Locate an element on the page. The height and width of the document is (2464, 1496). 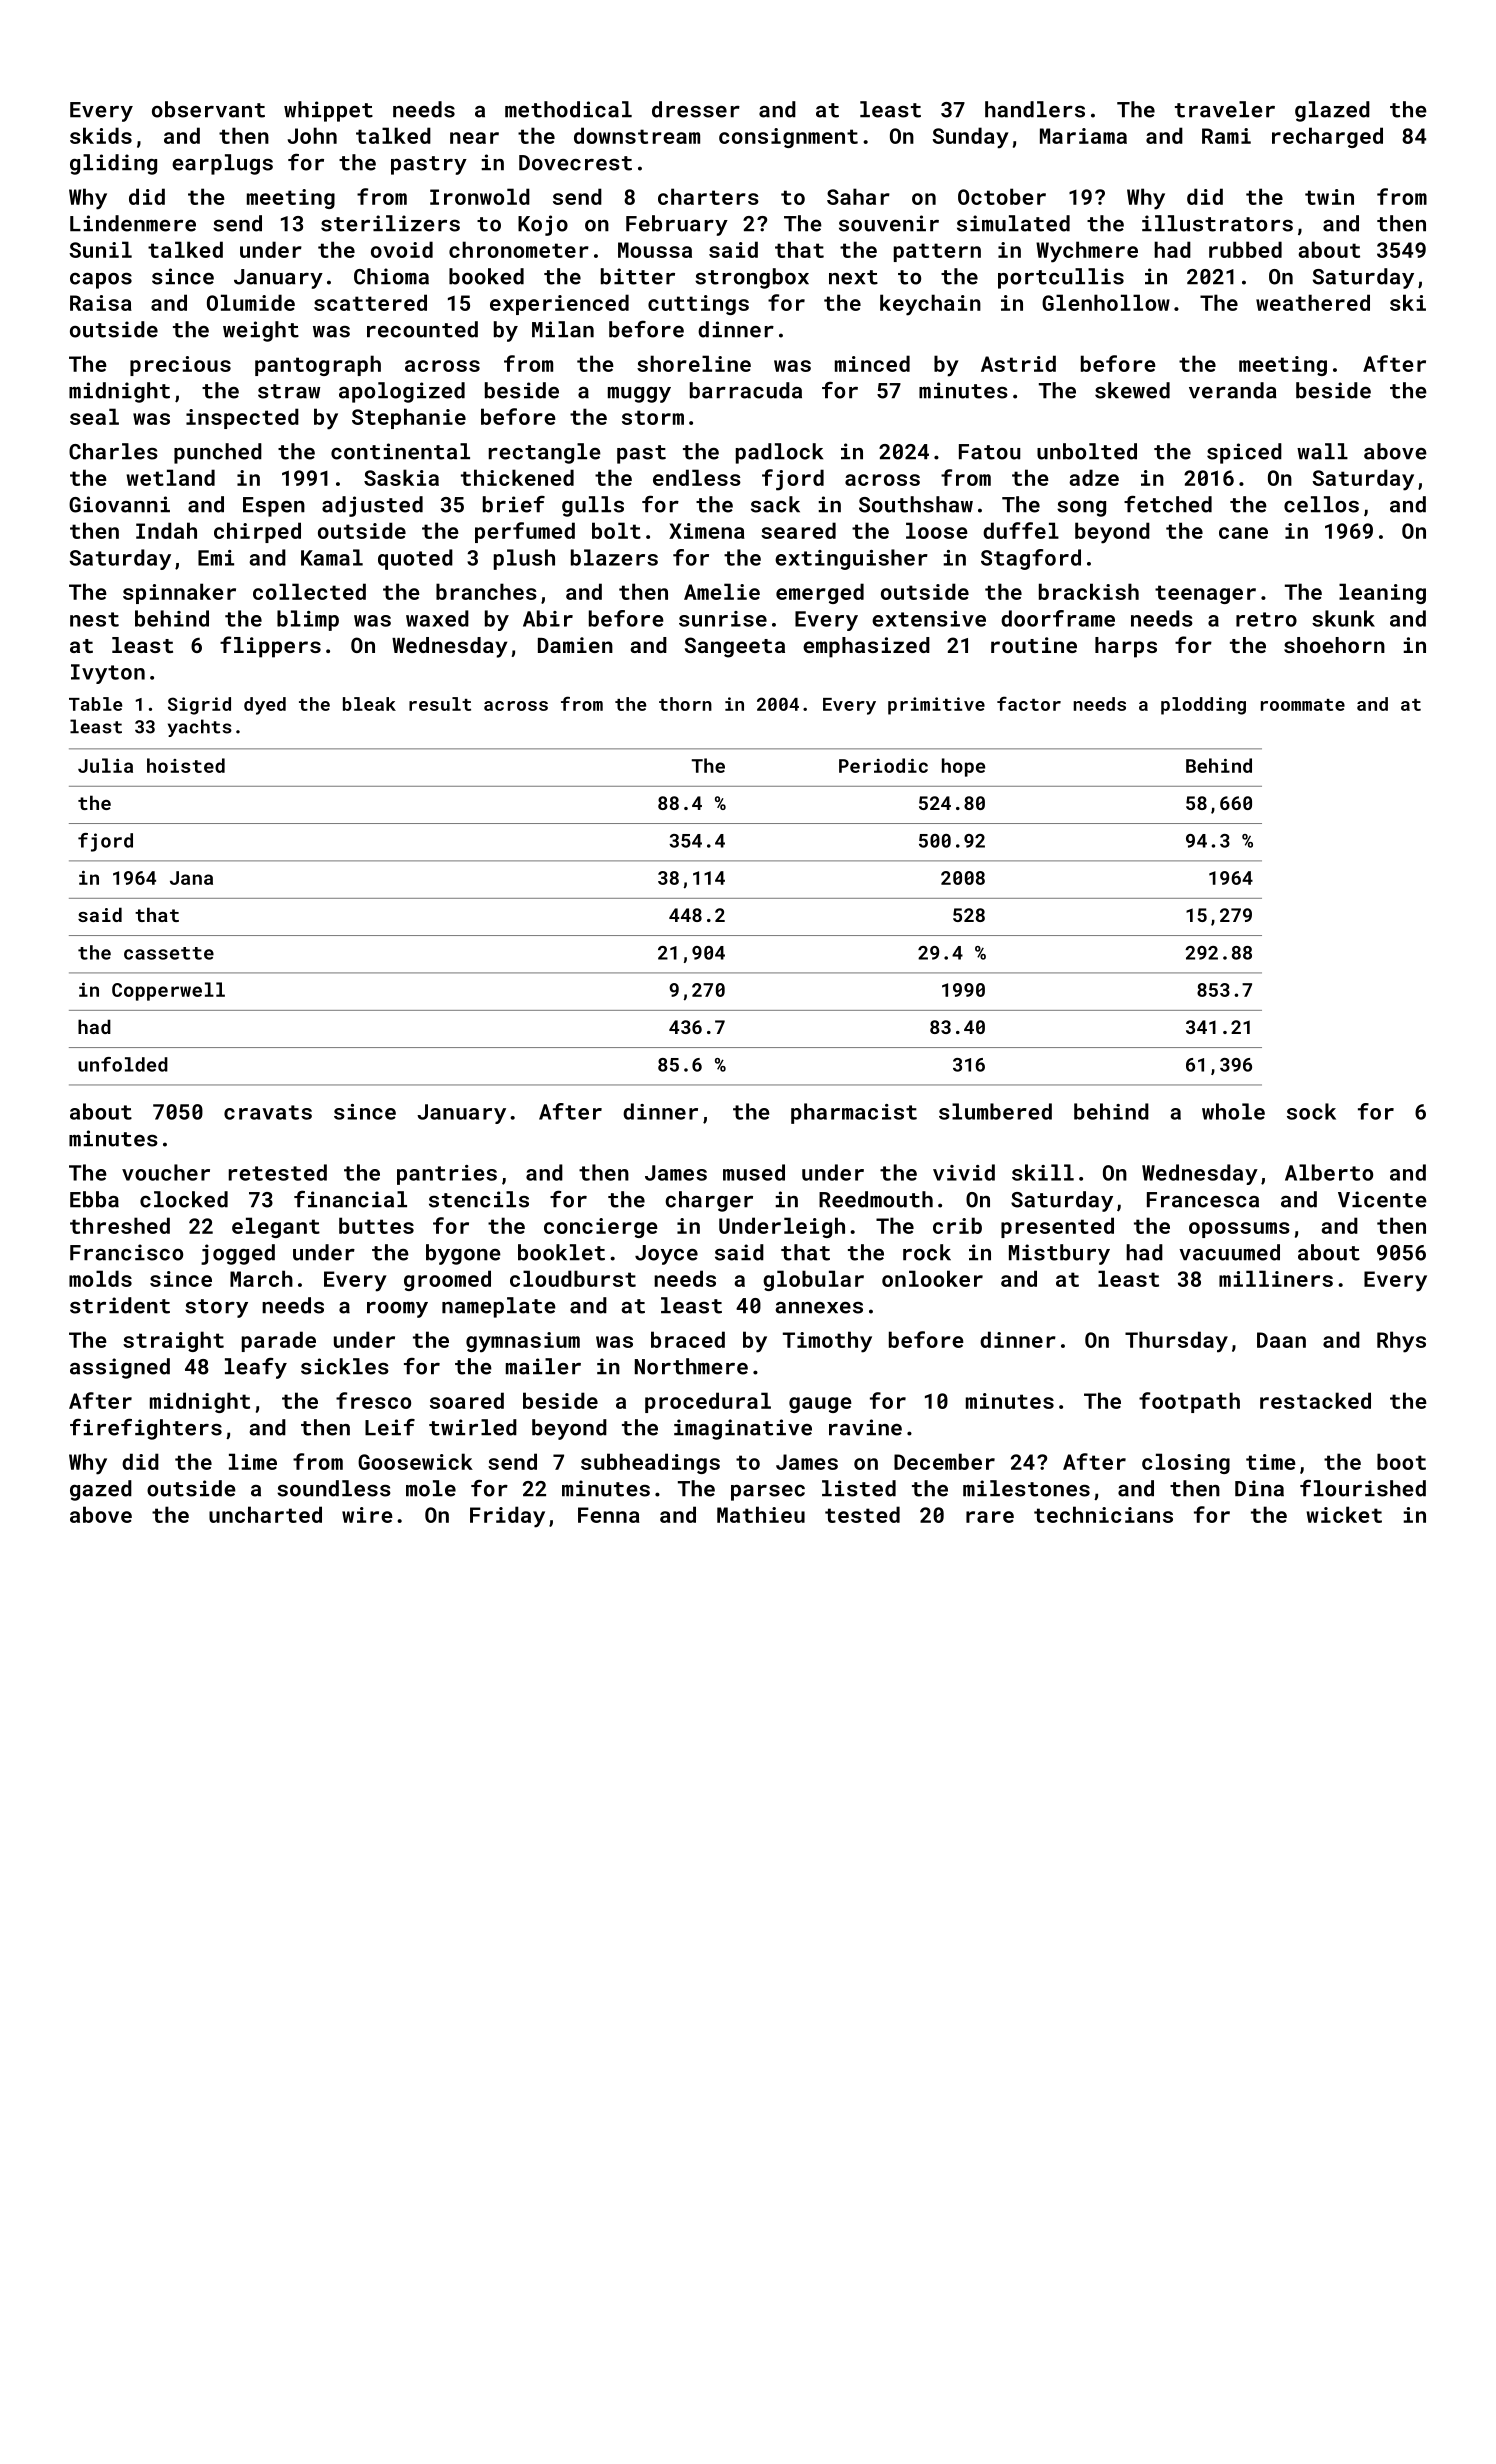
Leif is located at coordinates (390, 1427).
